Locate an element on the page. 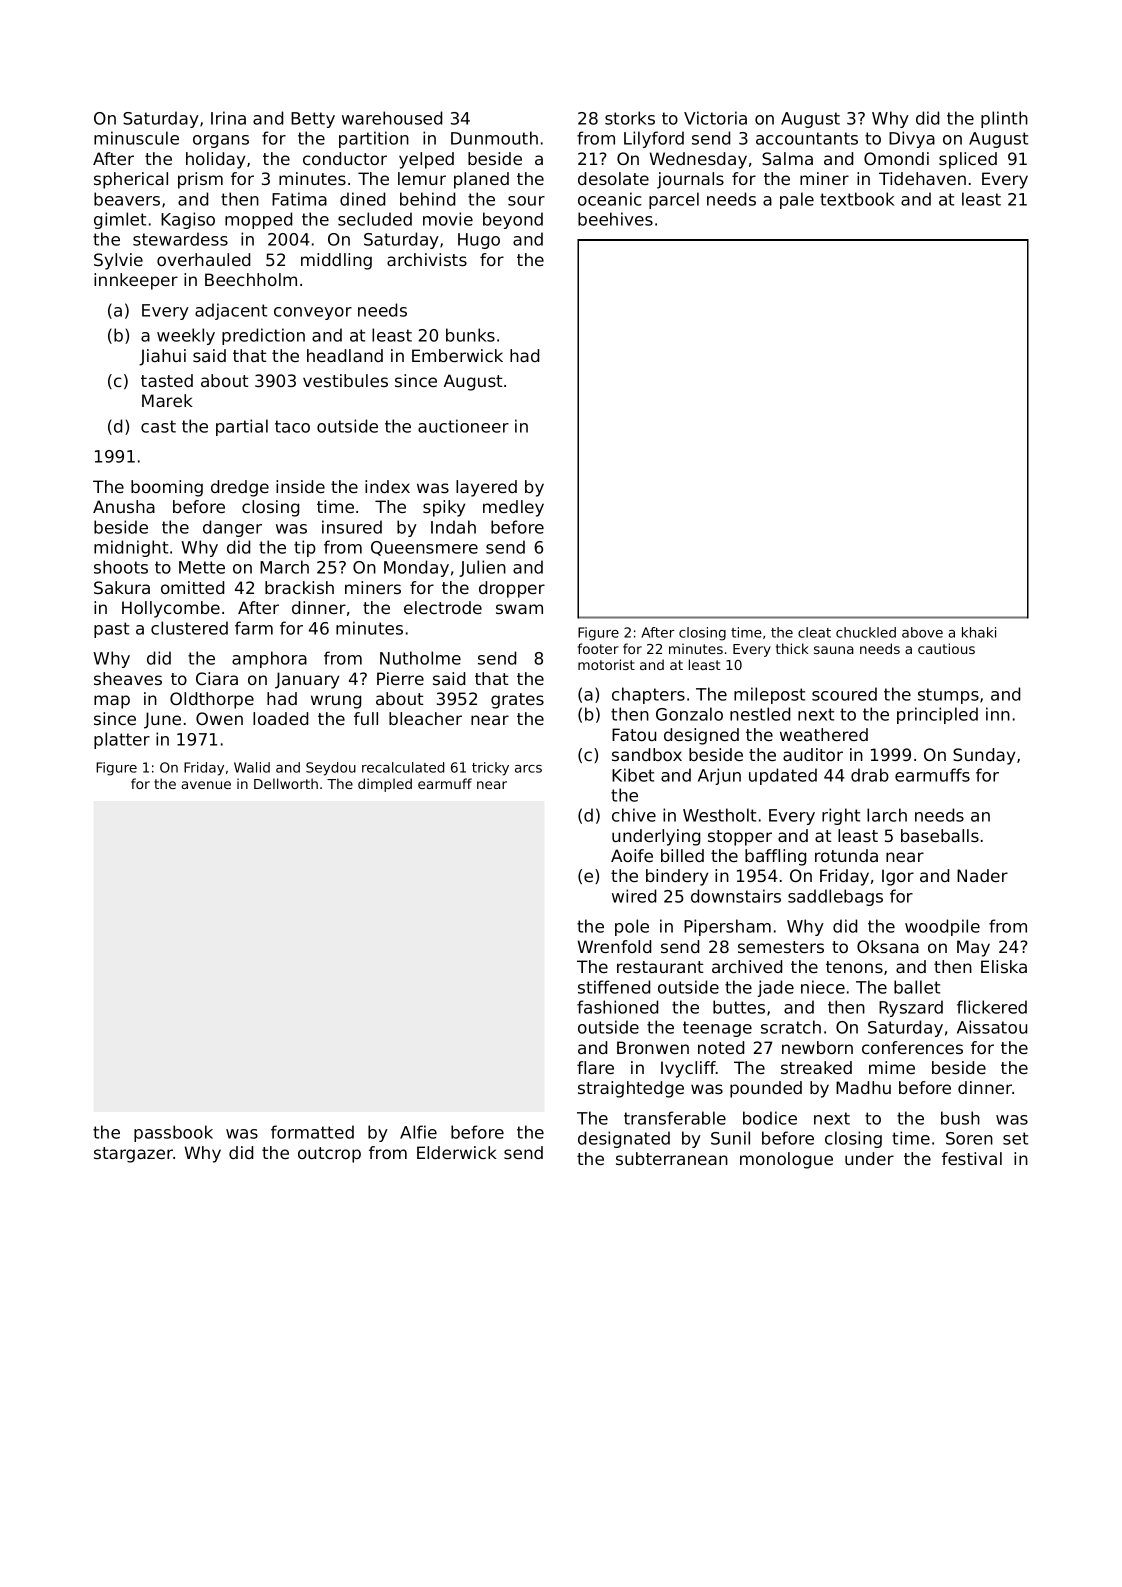 The width and height of the page is (1122, 1587). stargazer is located at coordinates (133, 1155).
